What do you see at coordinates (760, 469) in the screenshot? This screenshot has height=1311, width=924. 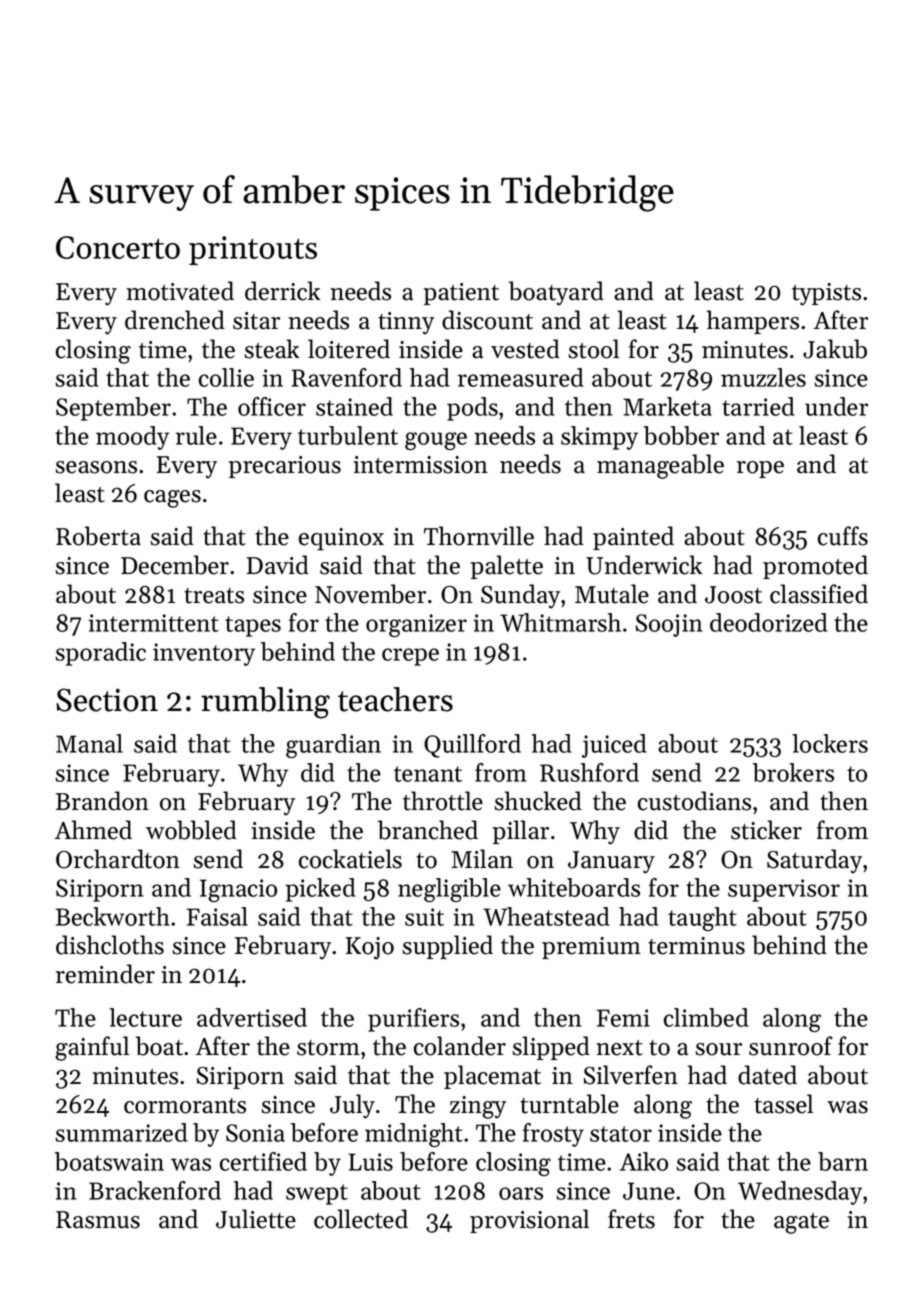 I see `rope` at bounding box center [760, 469].
